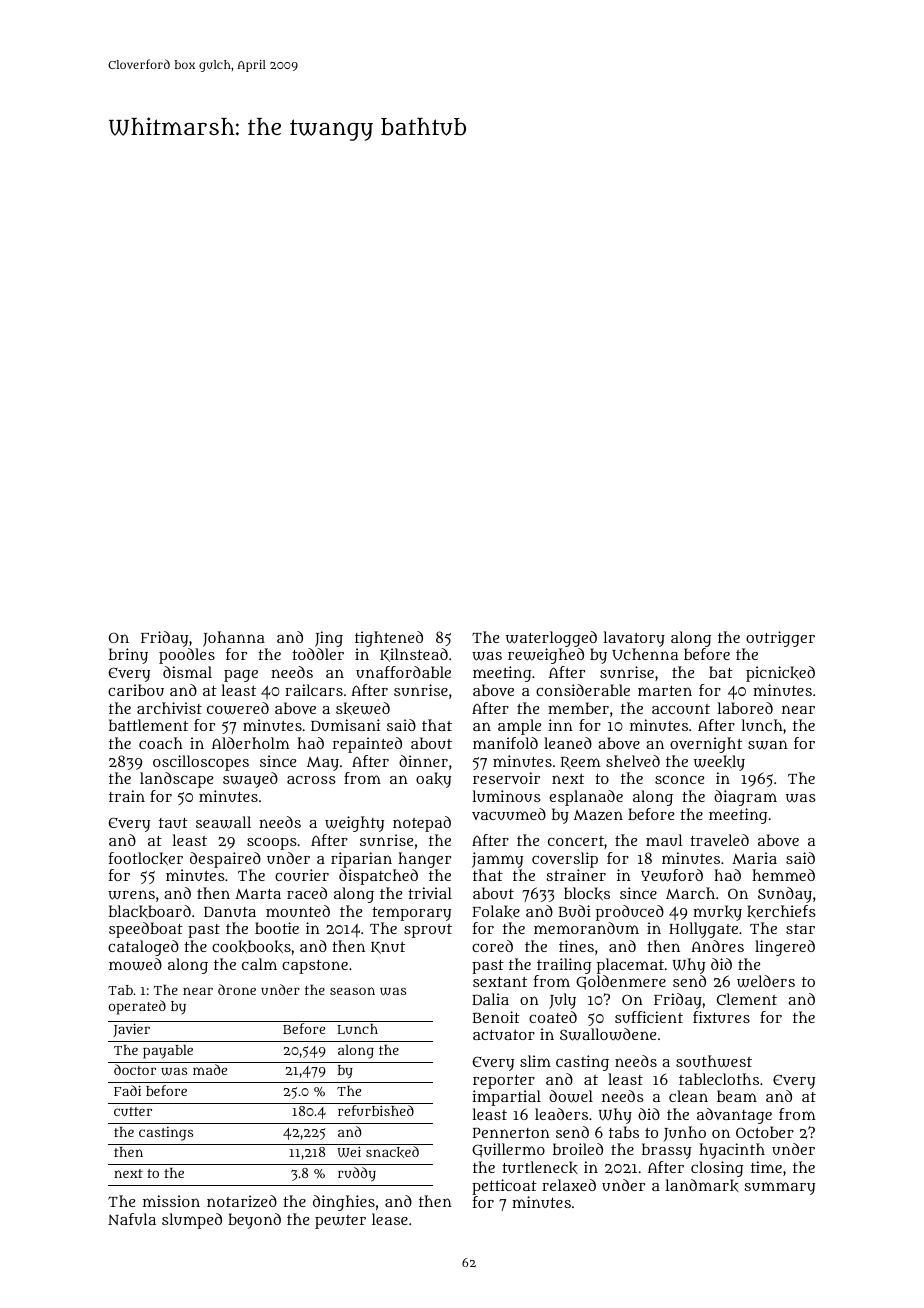 Image resolution: width=924 pixels, height=1308 pixels. I want to click on manifold, so click(505, 743).
